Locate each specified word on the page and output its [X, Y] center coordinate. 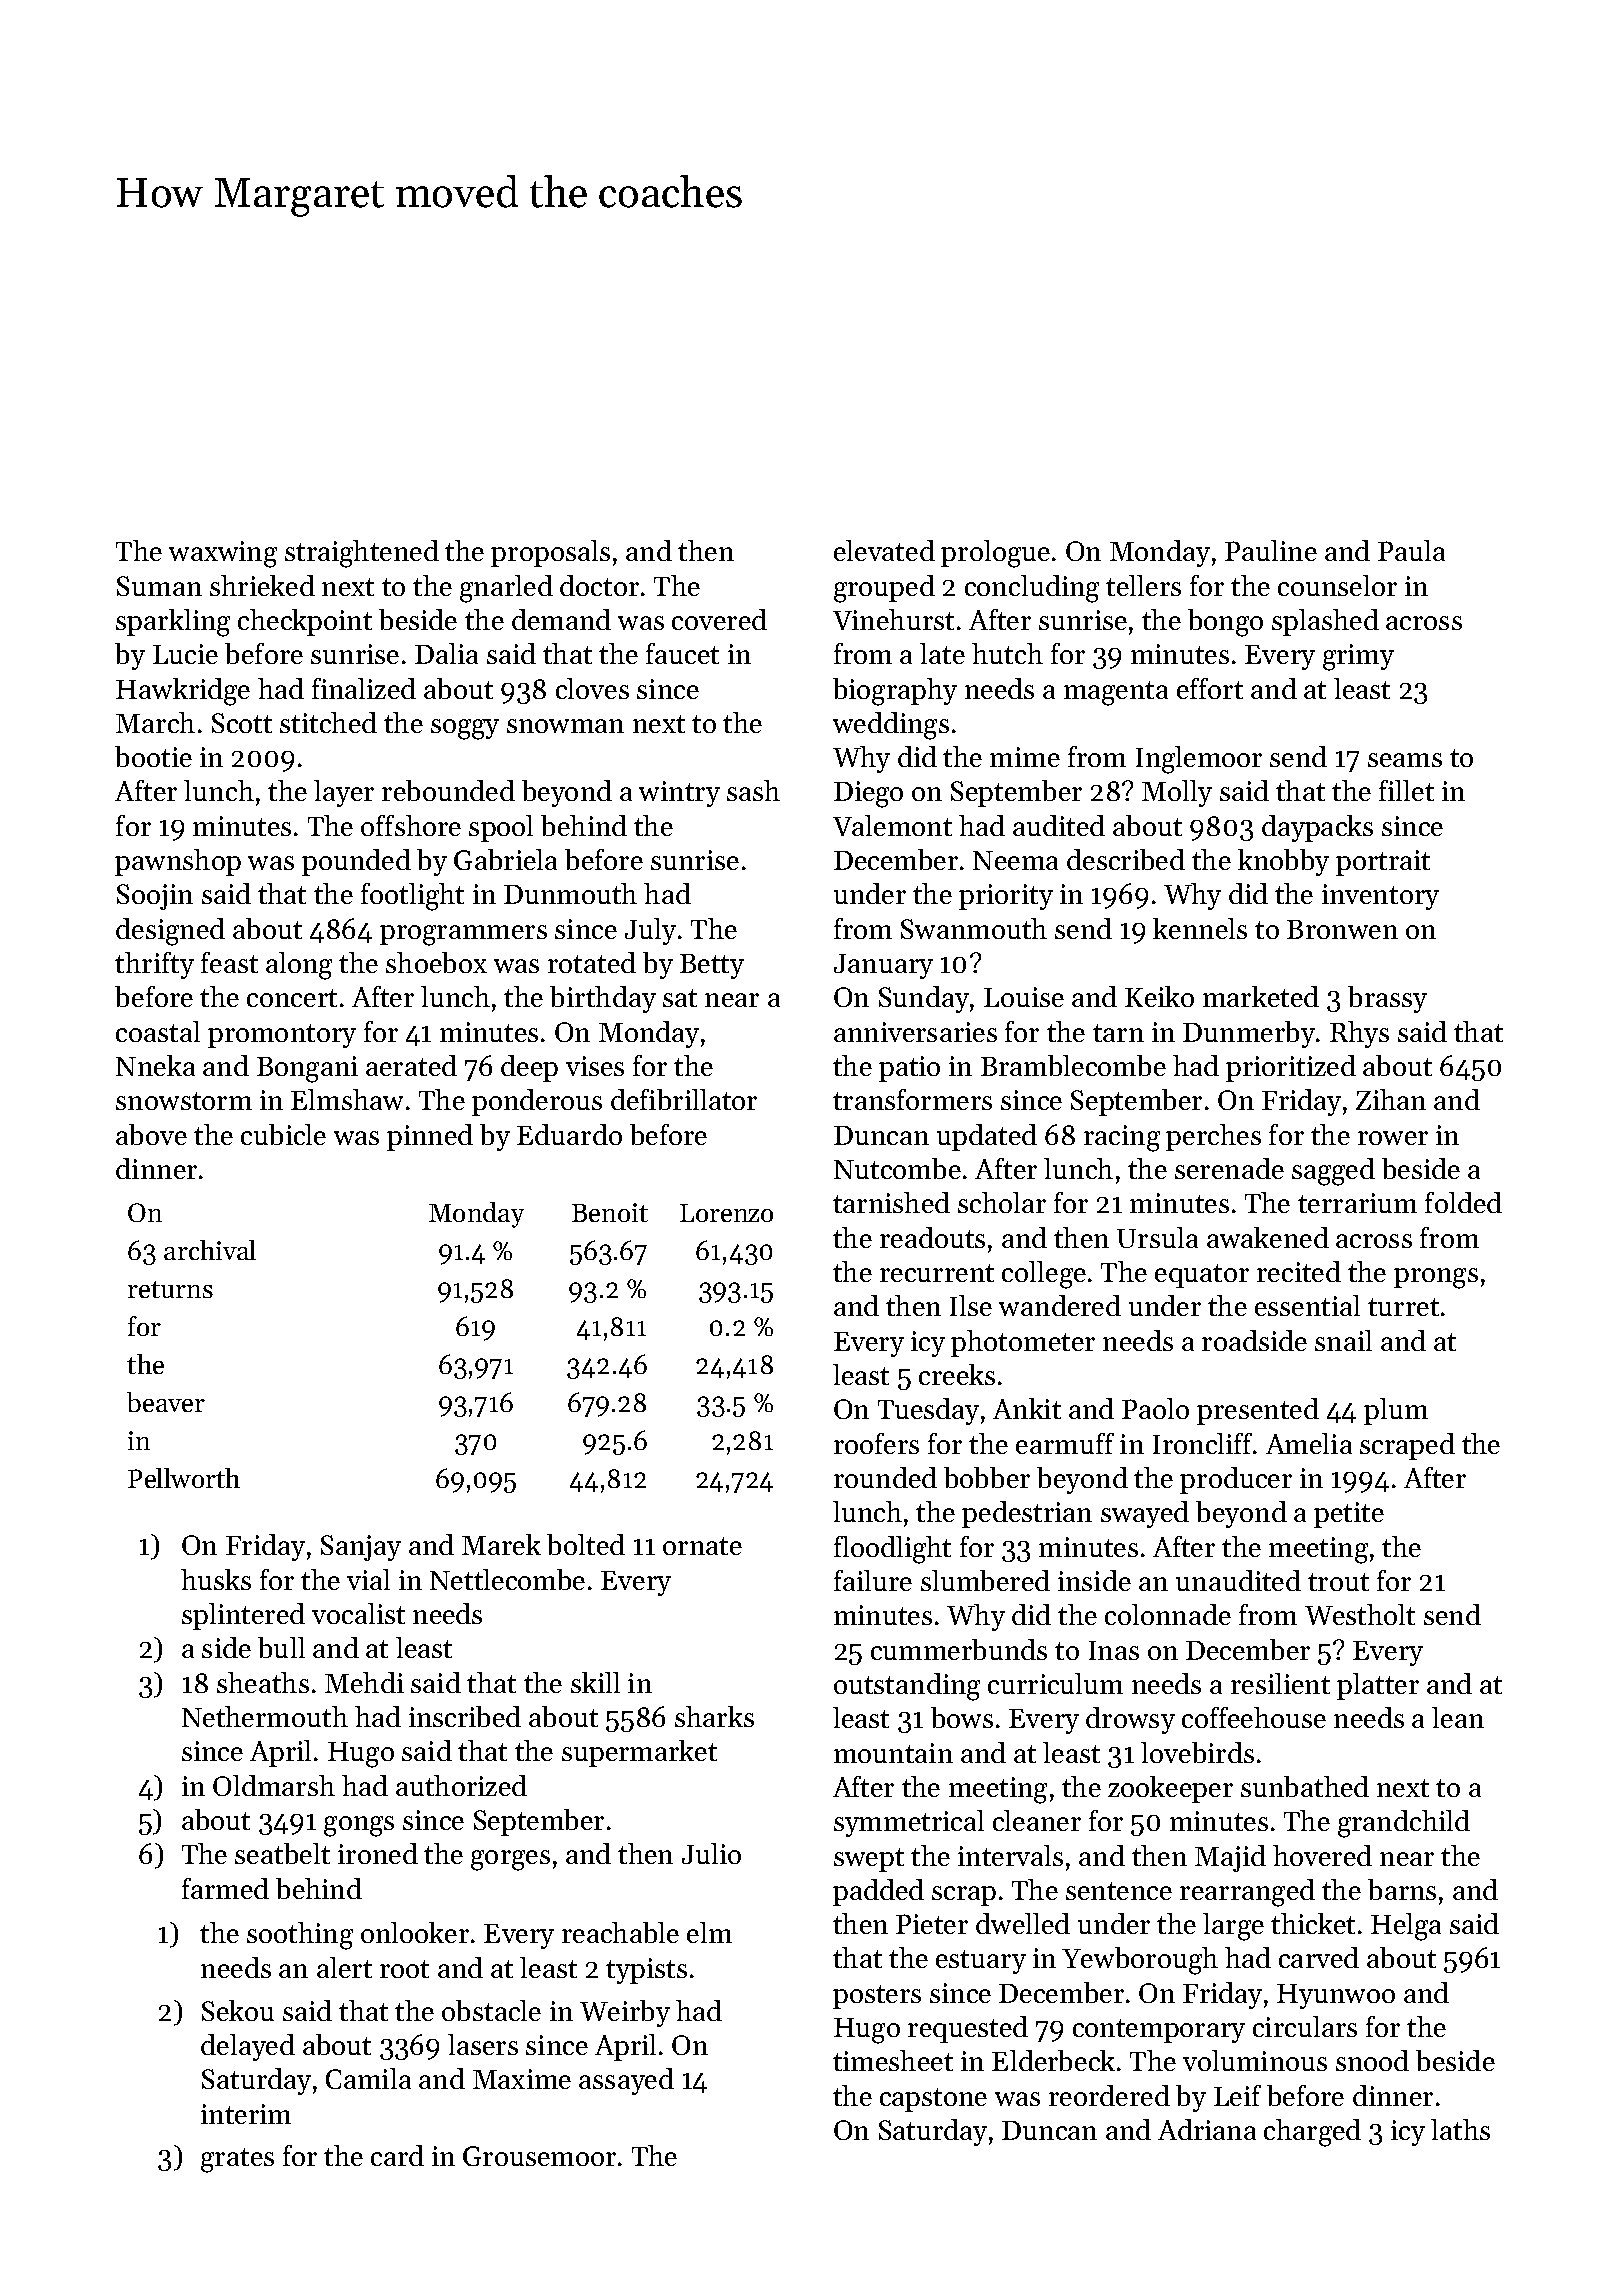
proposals [550, 553]
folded [1463, 1202]
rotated [592, 962]
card [397, 2155]
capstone [933, 2100]
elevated [884, 550]
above [151, 1134]
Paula [1411, 550]
